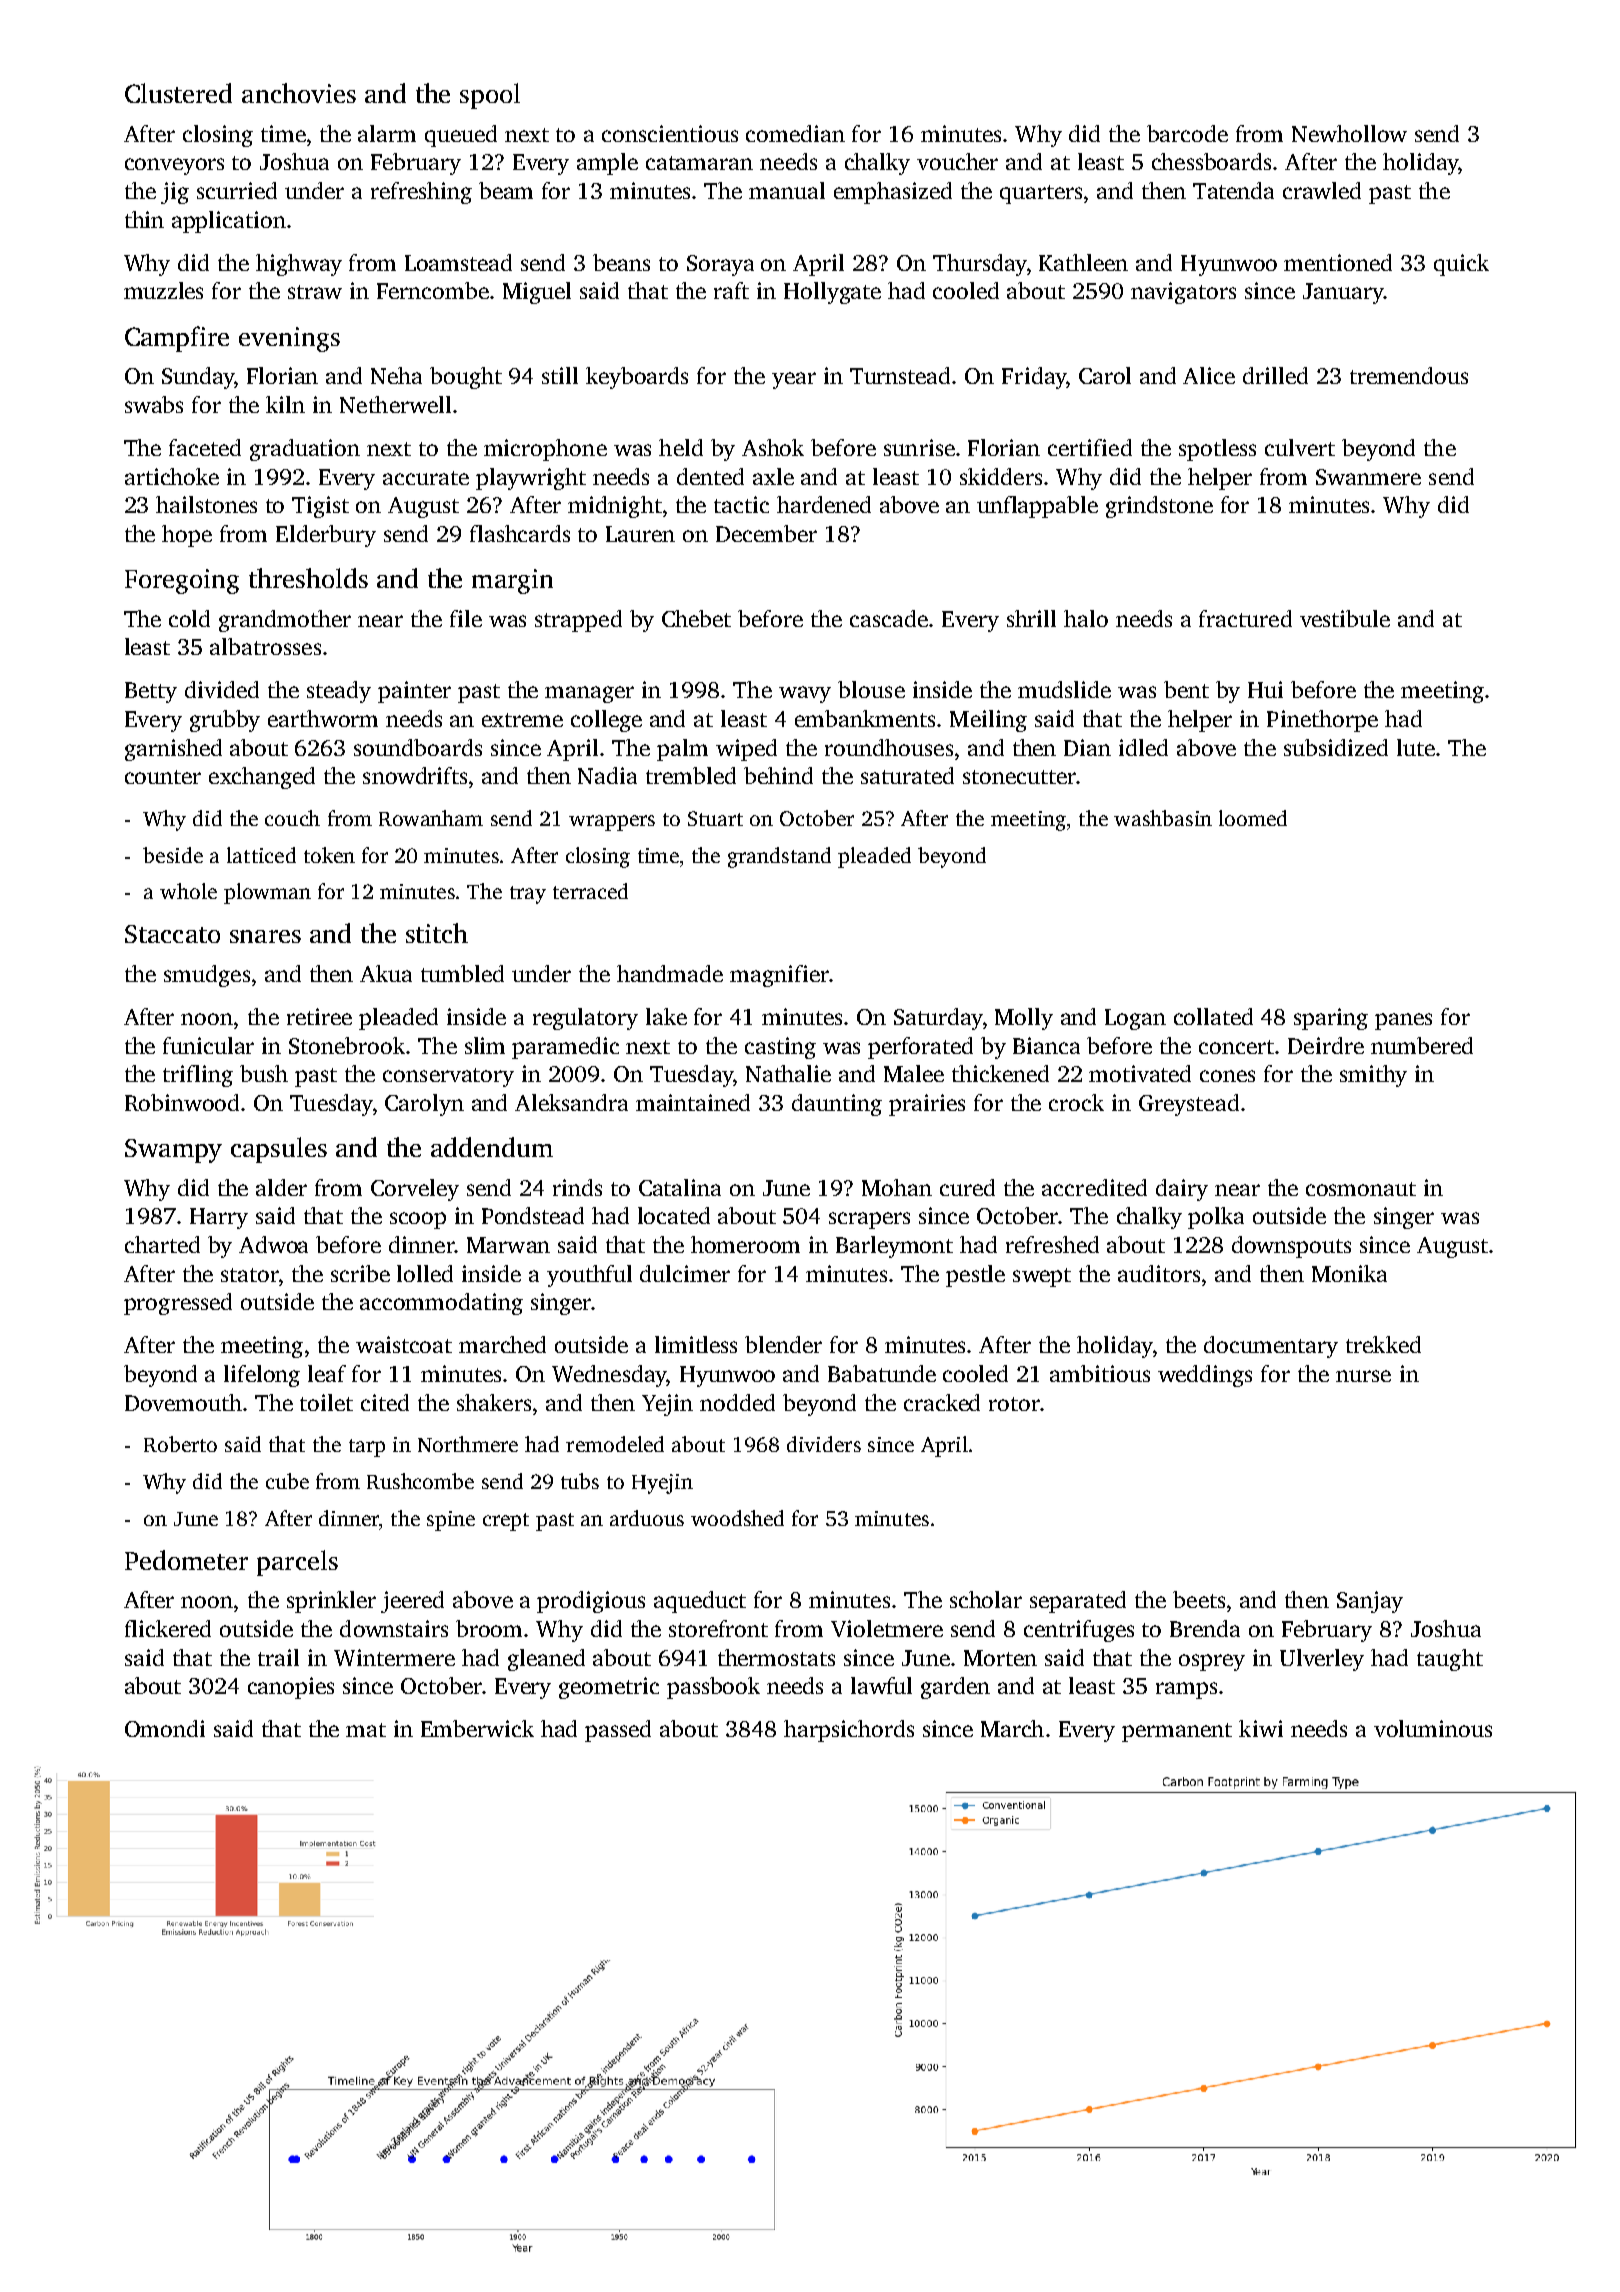 The height and width of the document is (2292, 1620). I want to click on Emberwick, so click(477, 1728).
